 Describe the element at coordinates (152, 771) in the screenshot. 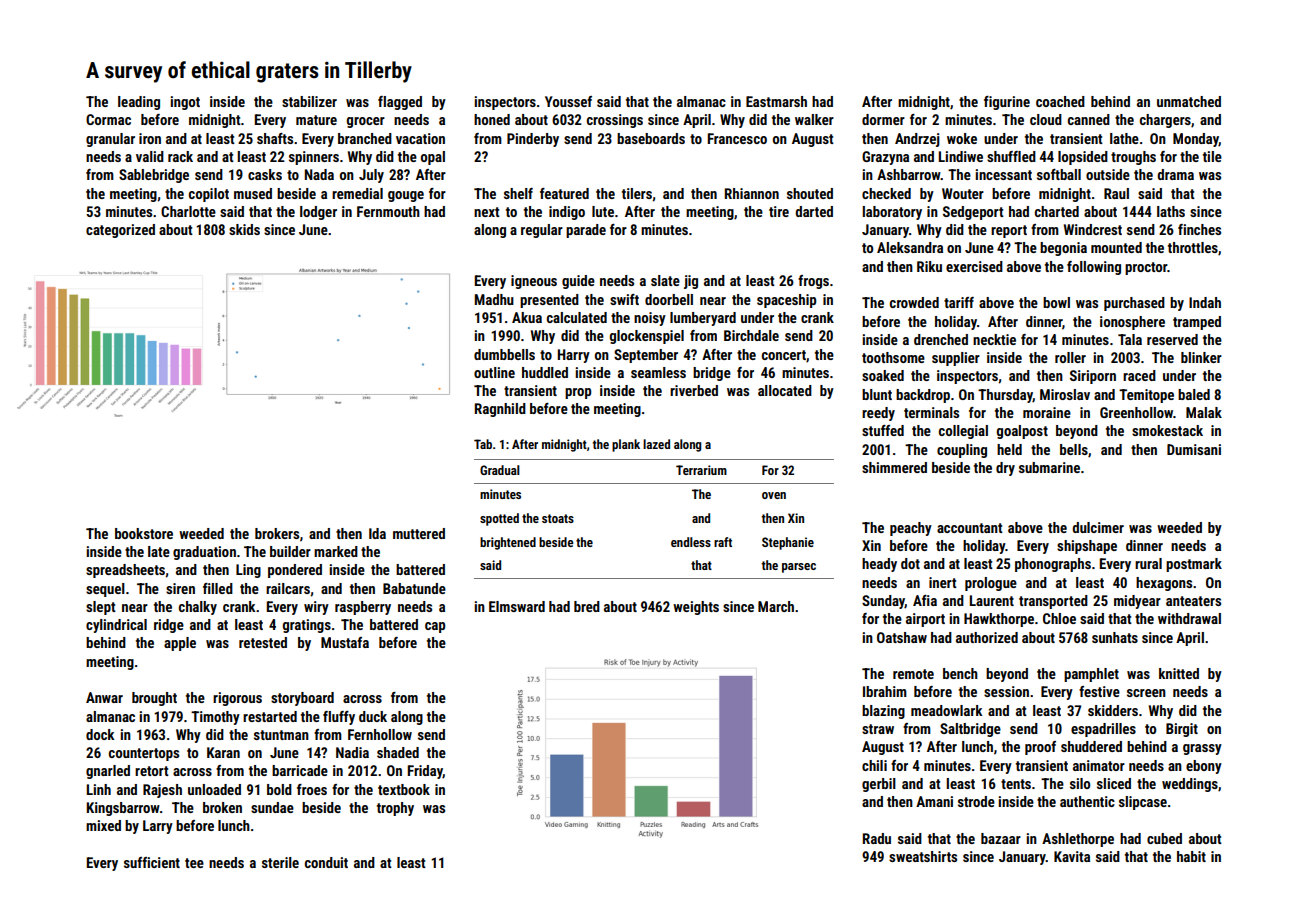

I see `retort` at that location.
